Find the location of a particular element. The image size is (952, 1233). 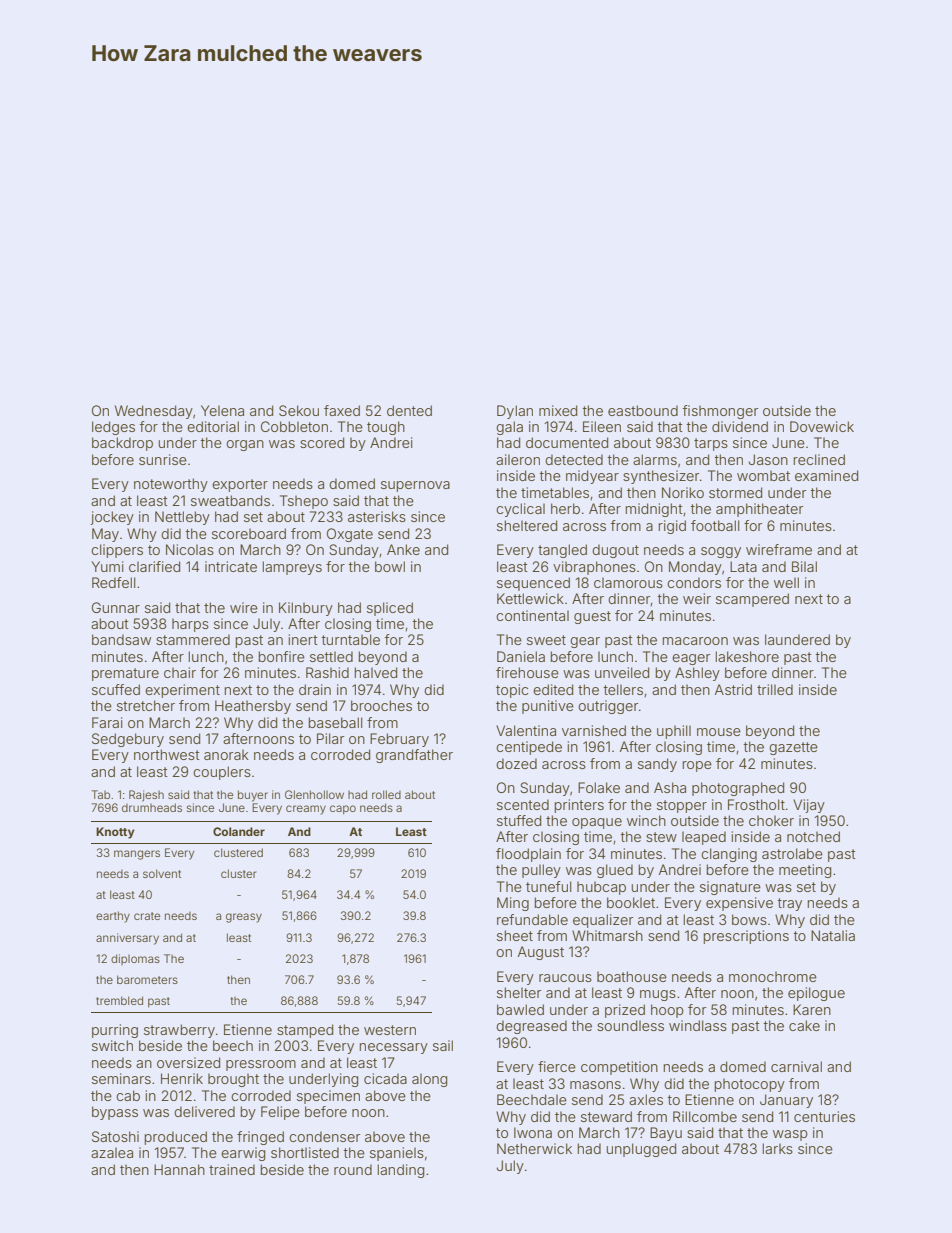

Bilal is located at coordinates (804, 566).
